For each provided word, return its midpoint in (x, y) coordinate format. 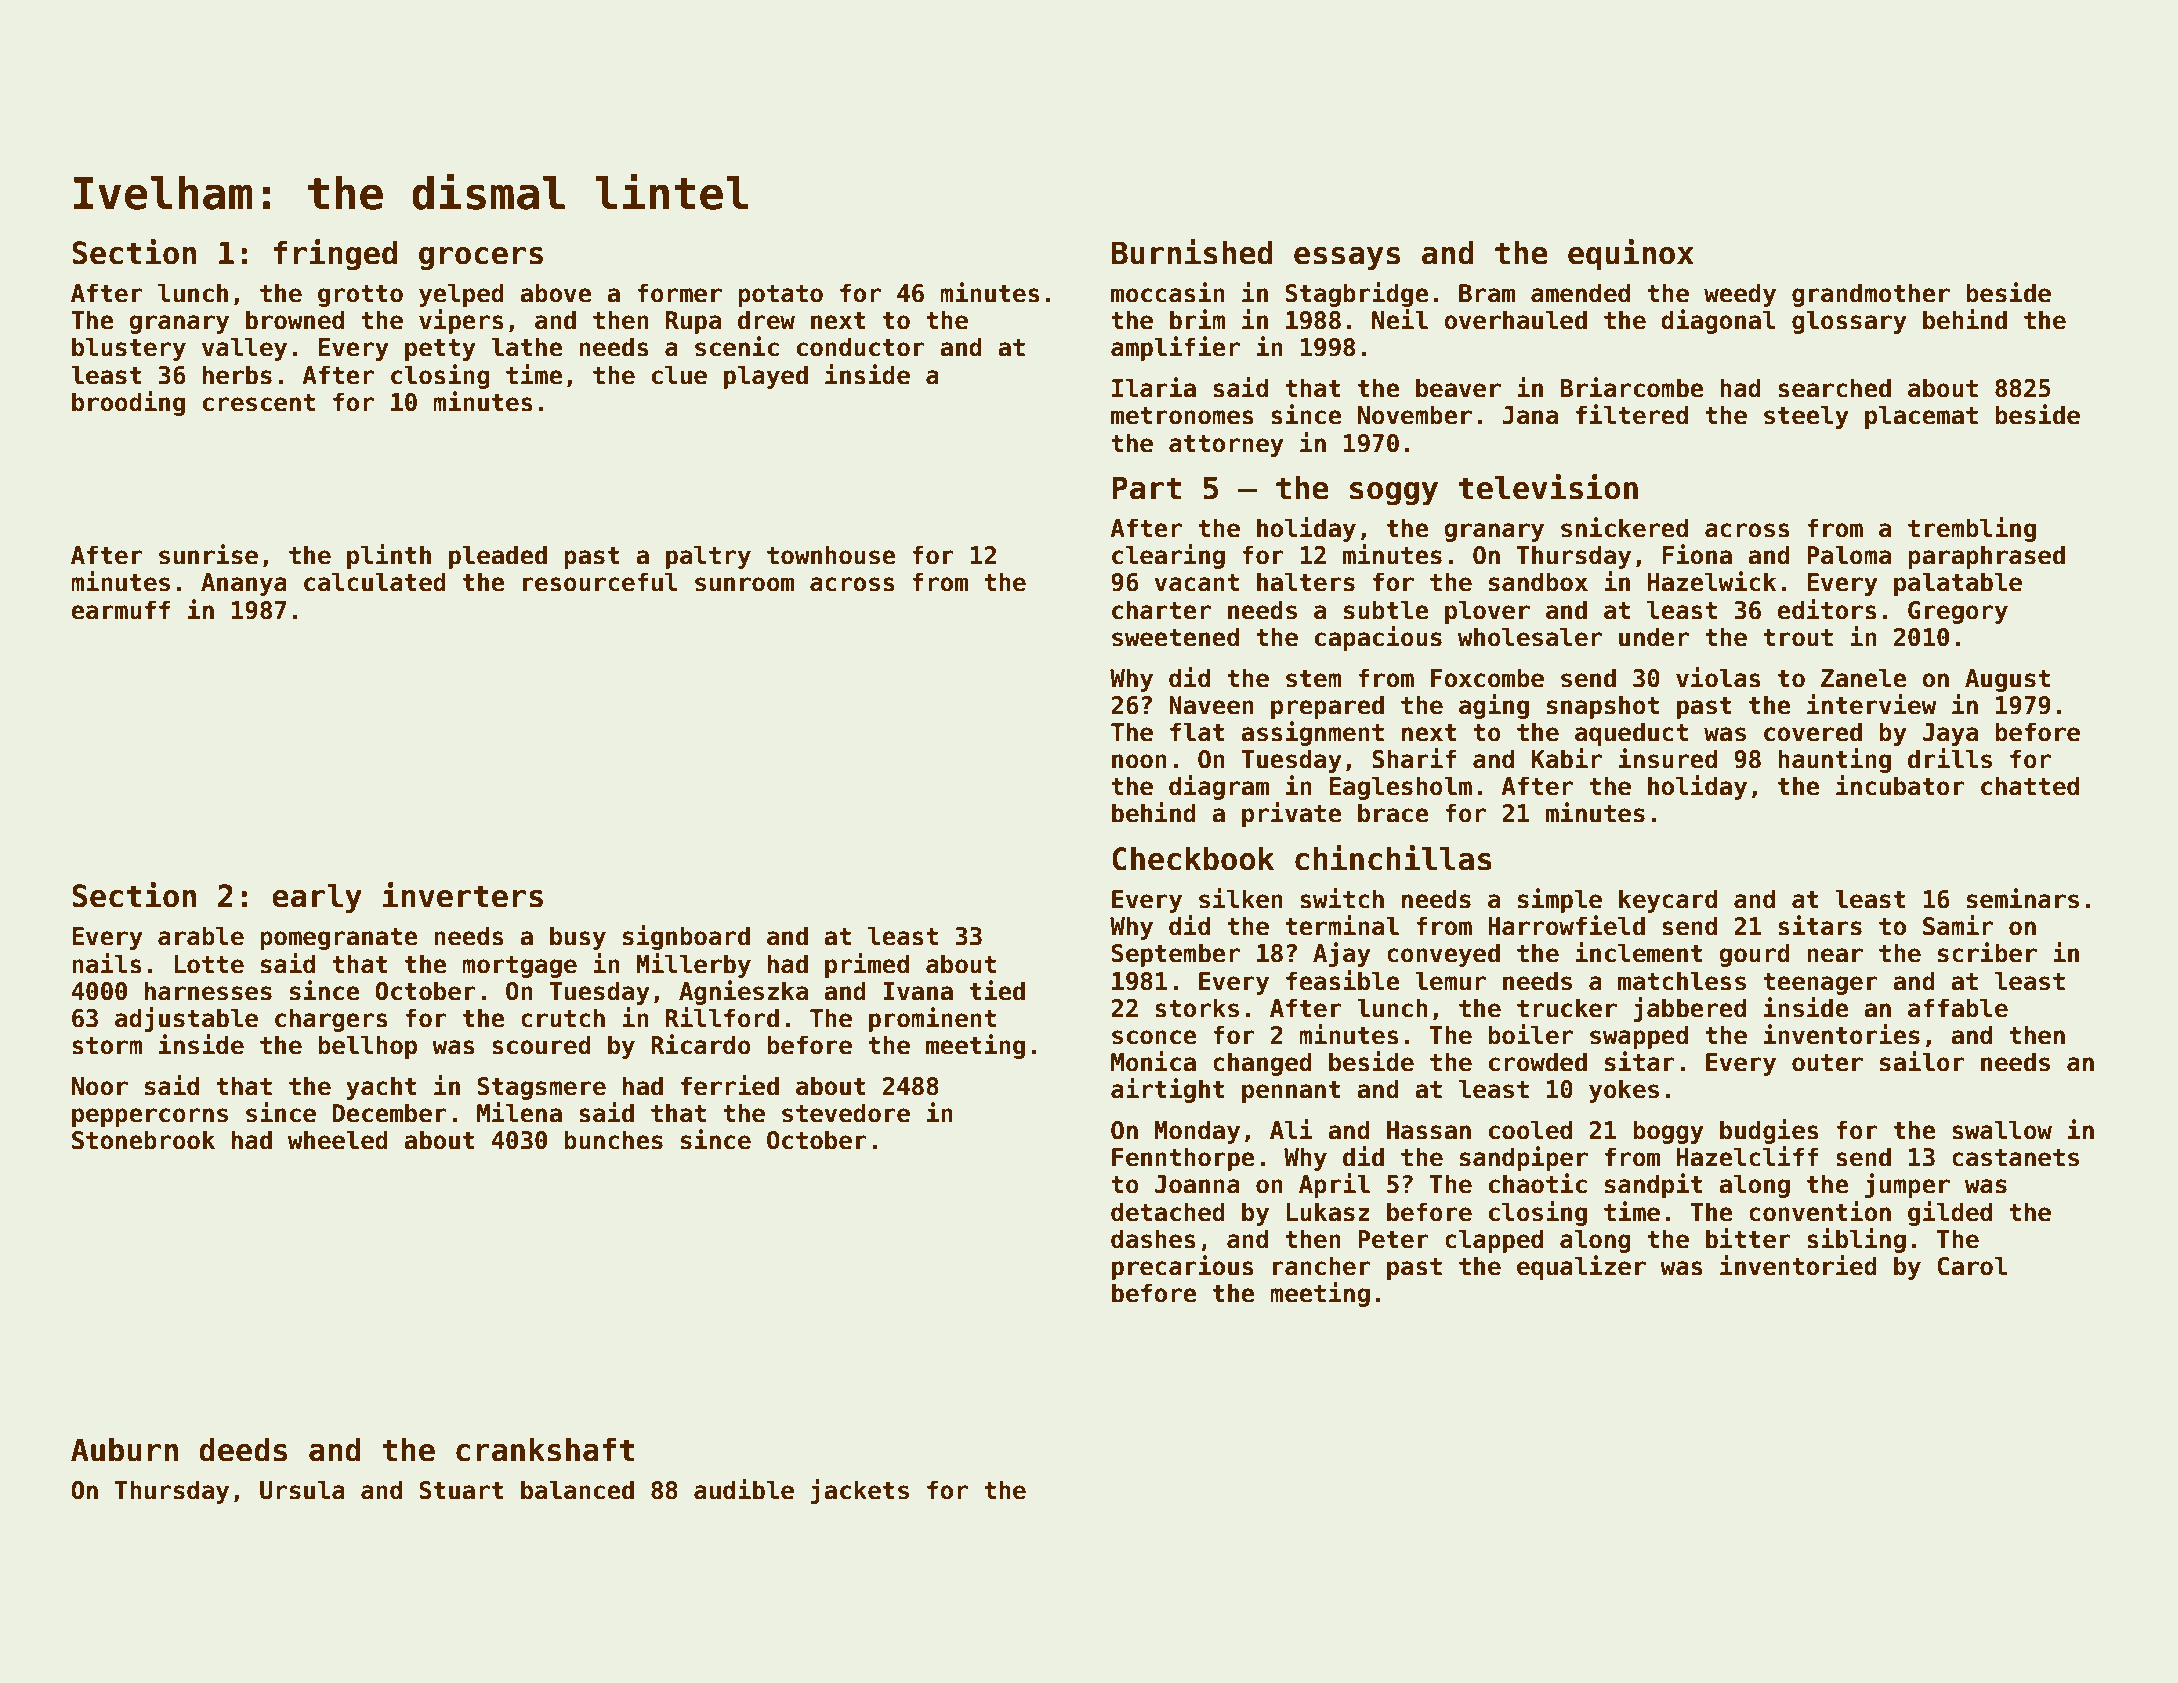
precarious (1183, 1267)
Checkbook (1193, 858)
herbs (237, 375)
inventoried (1798, 1265)
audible (744, 1489)
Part (1146, 488)
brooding (128, 403)
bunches (613, 1140)
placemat (1921, 417)
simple (1560, 900)
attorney (1226, 446)
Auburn (124, 1449)
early (317, 898)
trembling (1972, 529)
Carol (1972, 1266)
